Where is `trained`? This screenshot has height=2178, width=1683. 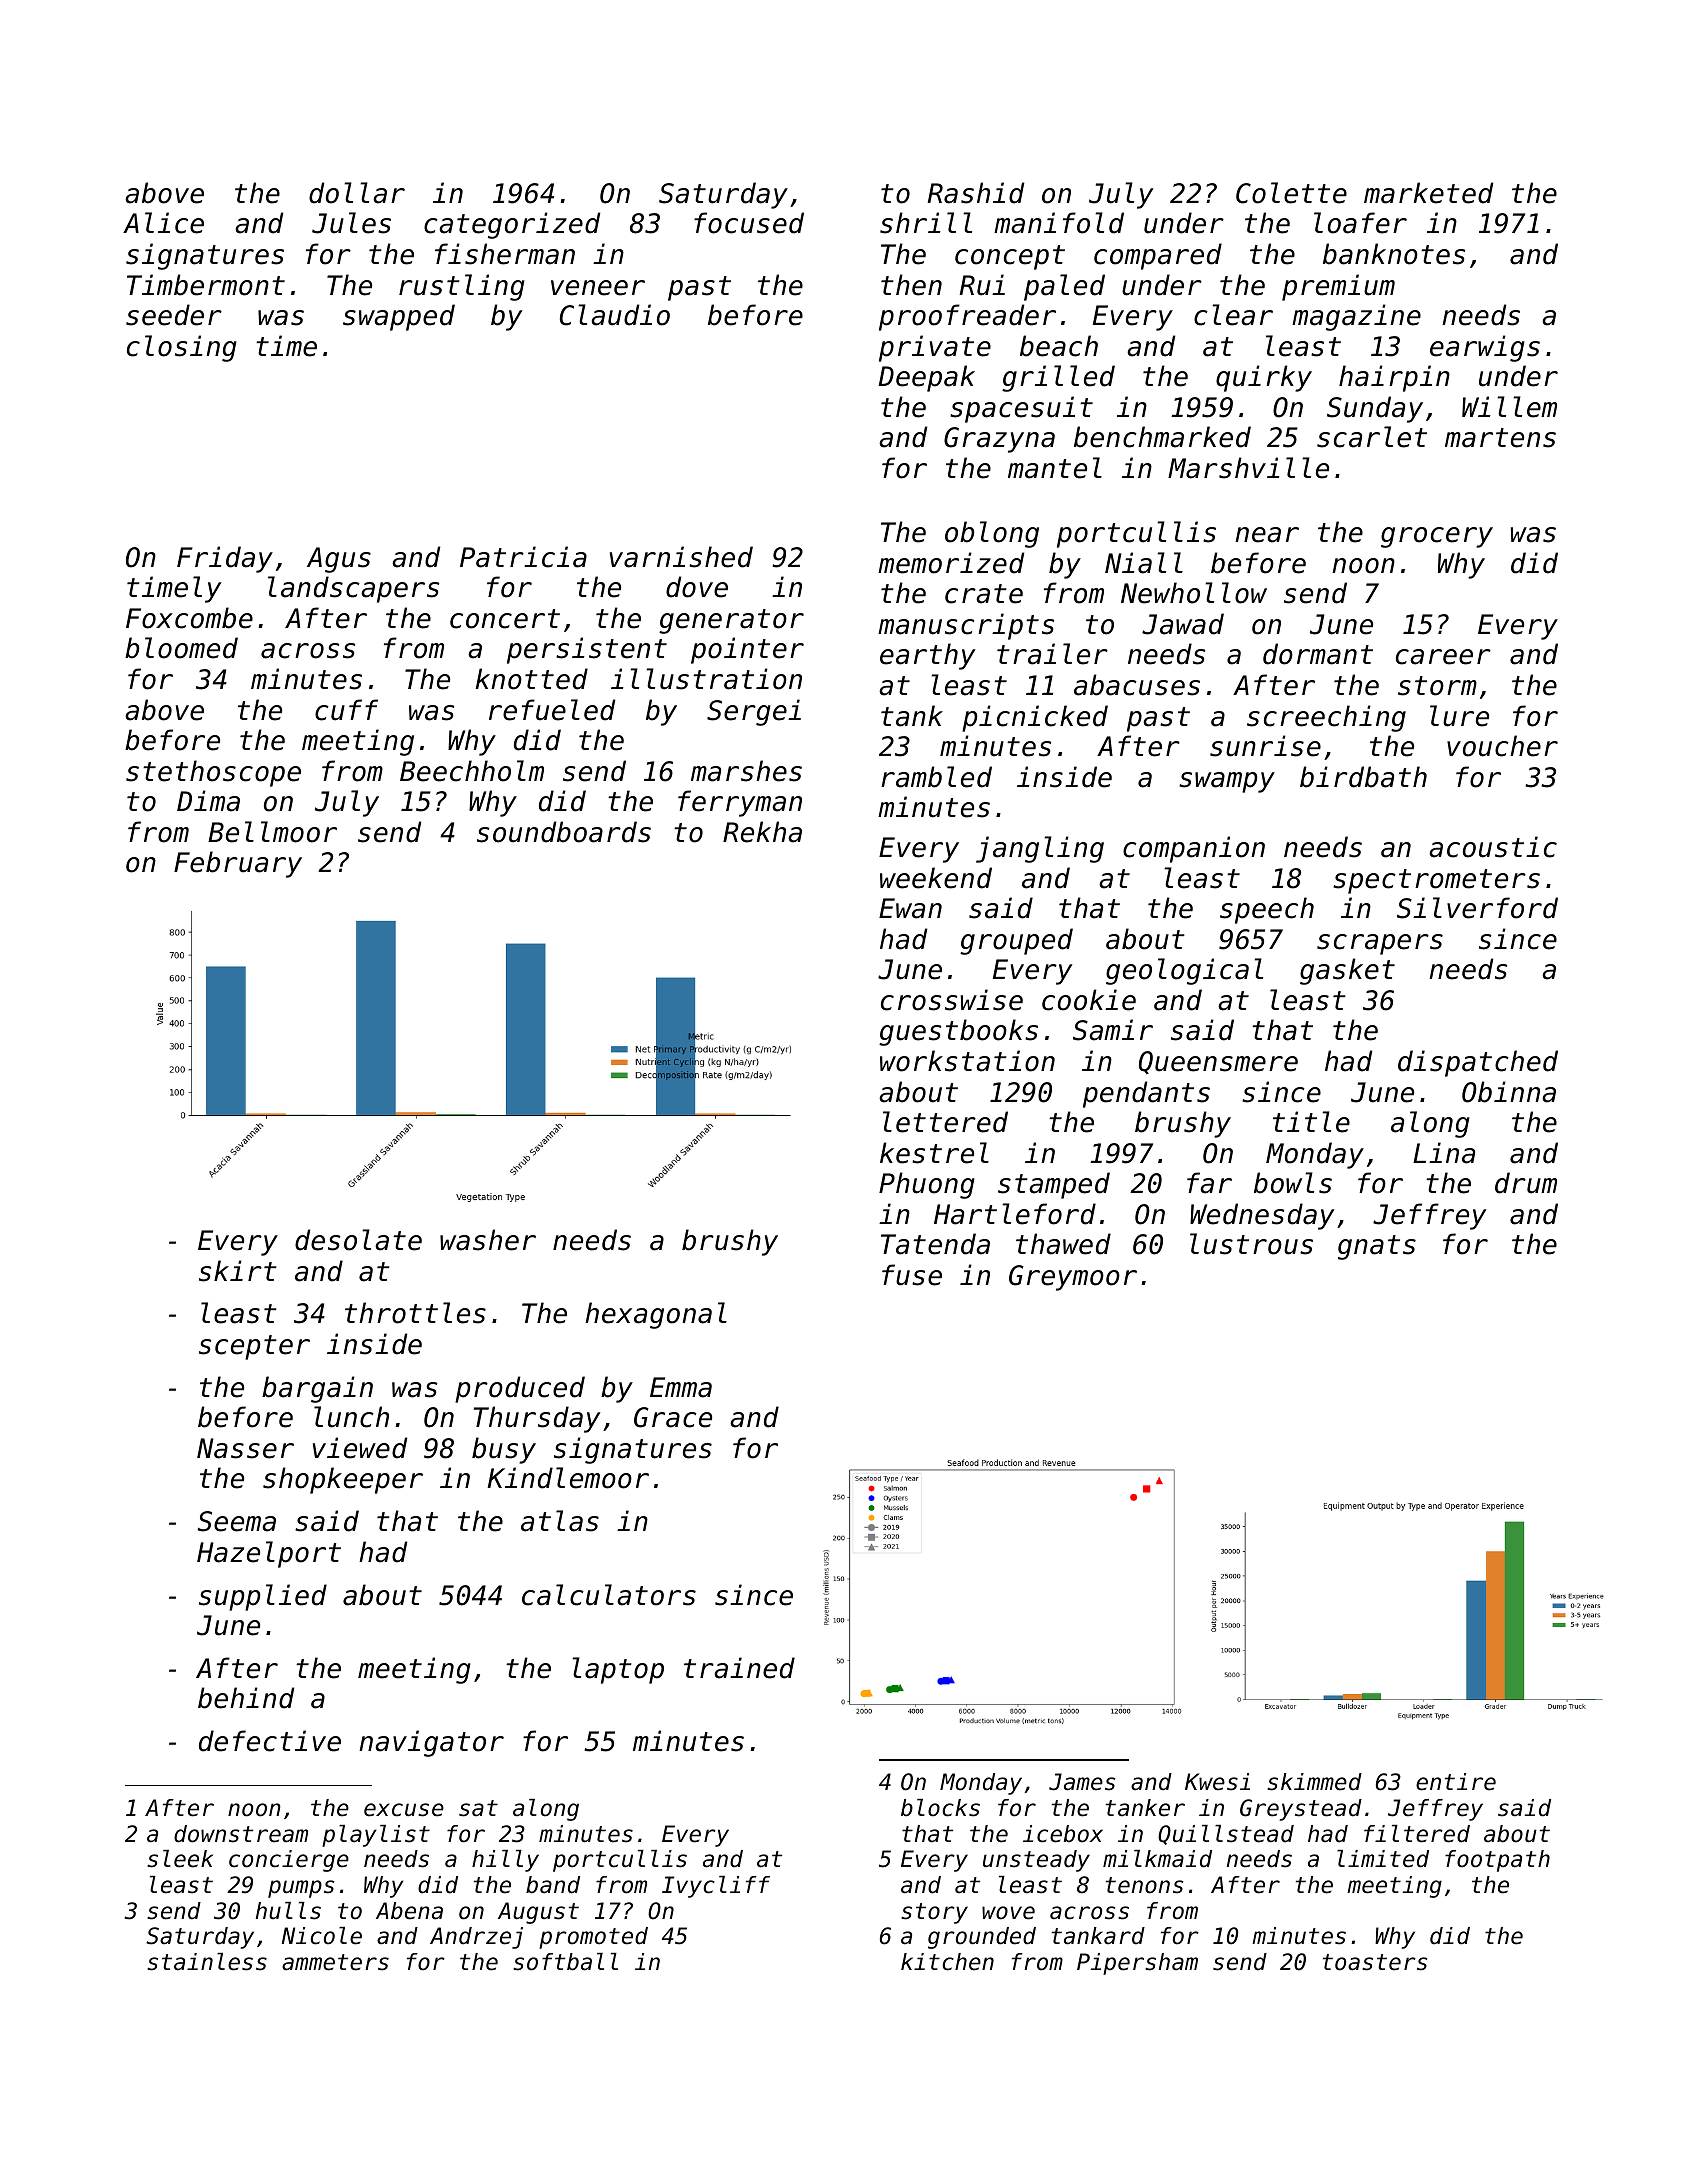 trained is located at coordinates (739, 1668).
